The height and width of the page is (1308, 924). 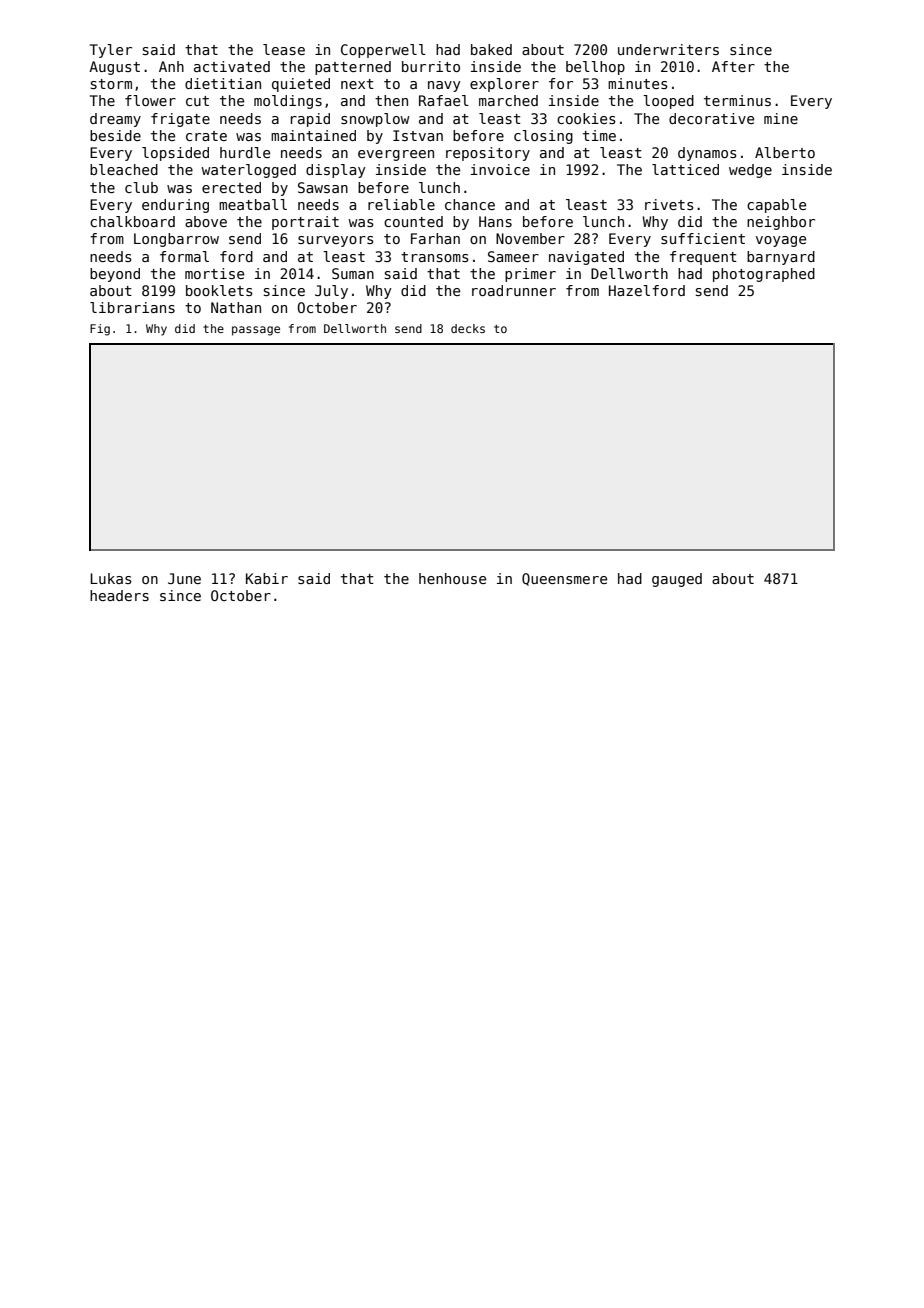 What do you see at coordinates (184, 578) in the page?
I see `June` at bounding box center [184, 578].
